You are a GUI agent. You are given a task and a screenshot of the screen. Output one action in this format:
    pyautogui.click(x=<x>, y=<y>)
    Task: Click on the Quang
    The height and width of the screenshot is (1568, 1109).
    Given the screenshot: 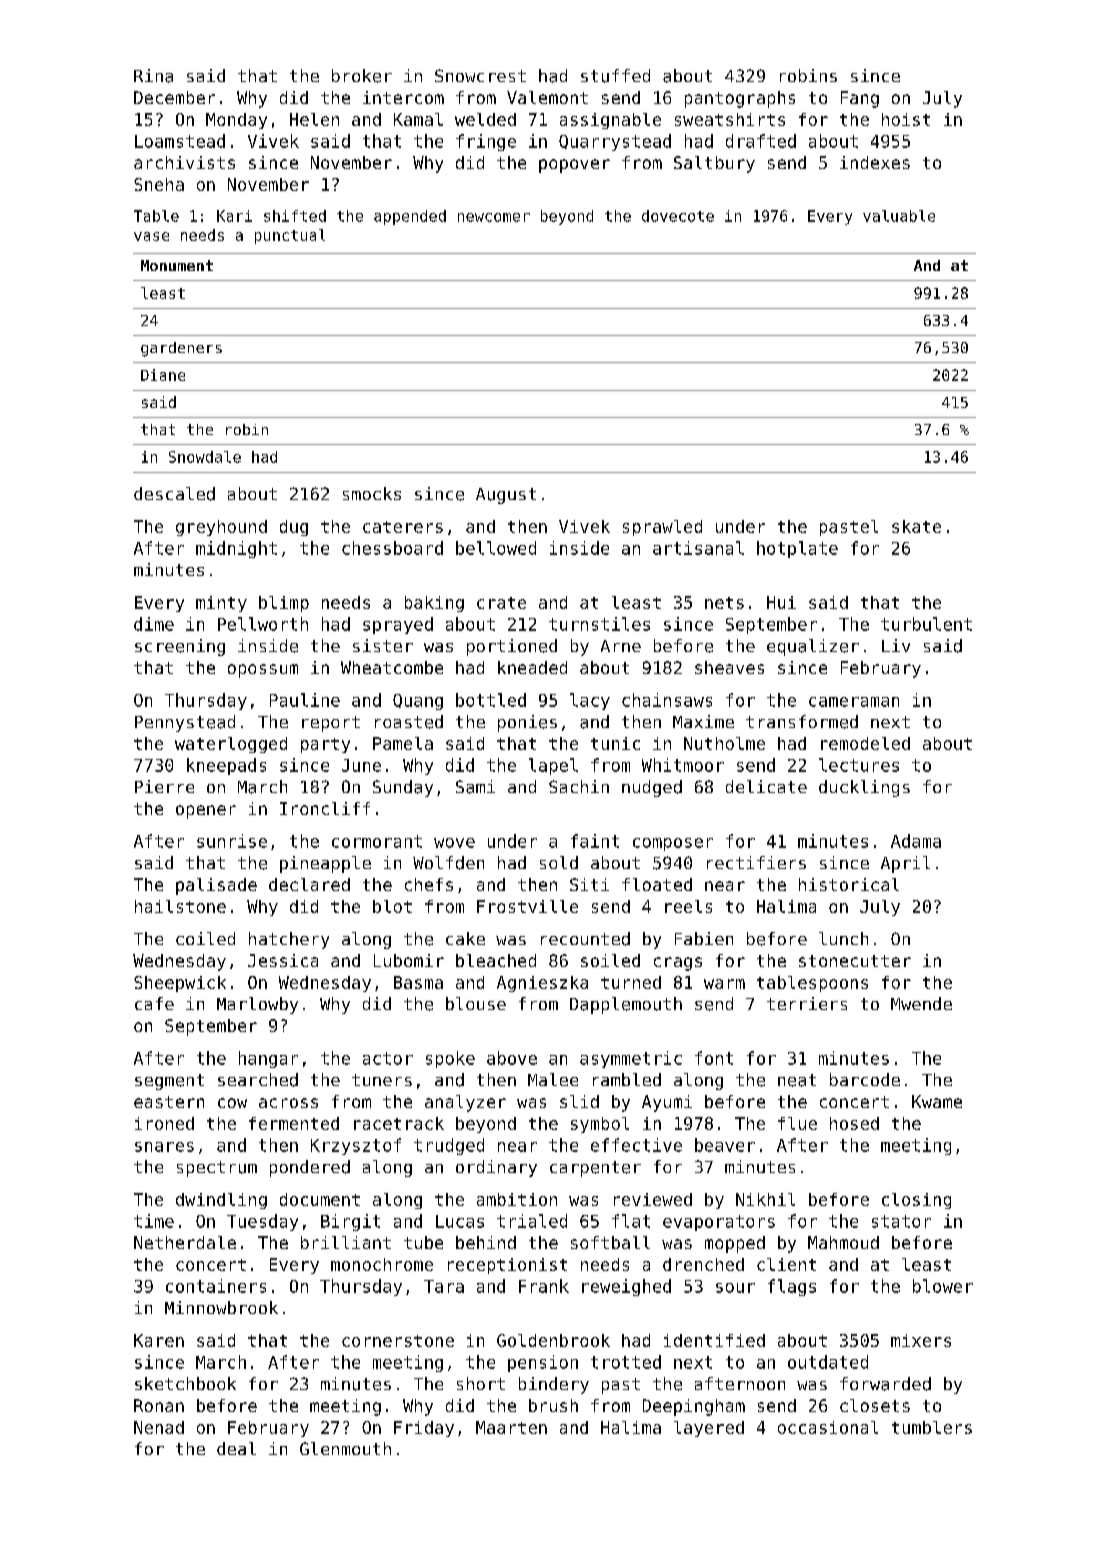 What is the action you would take?
    pyautogui.click(x=418, y=702)
